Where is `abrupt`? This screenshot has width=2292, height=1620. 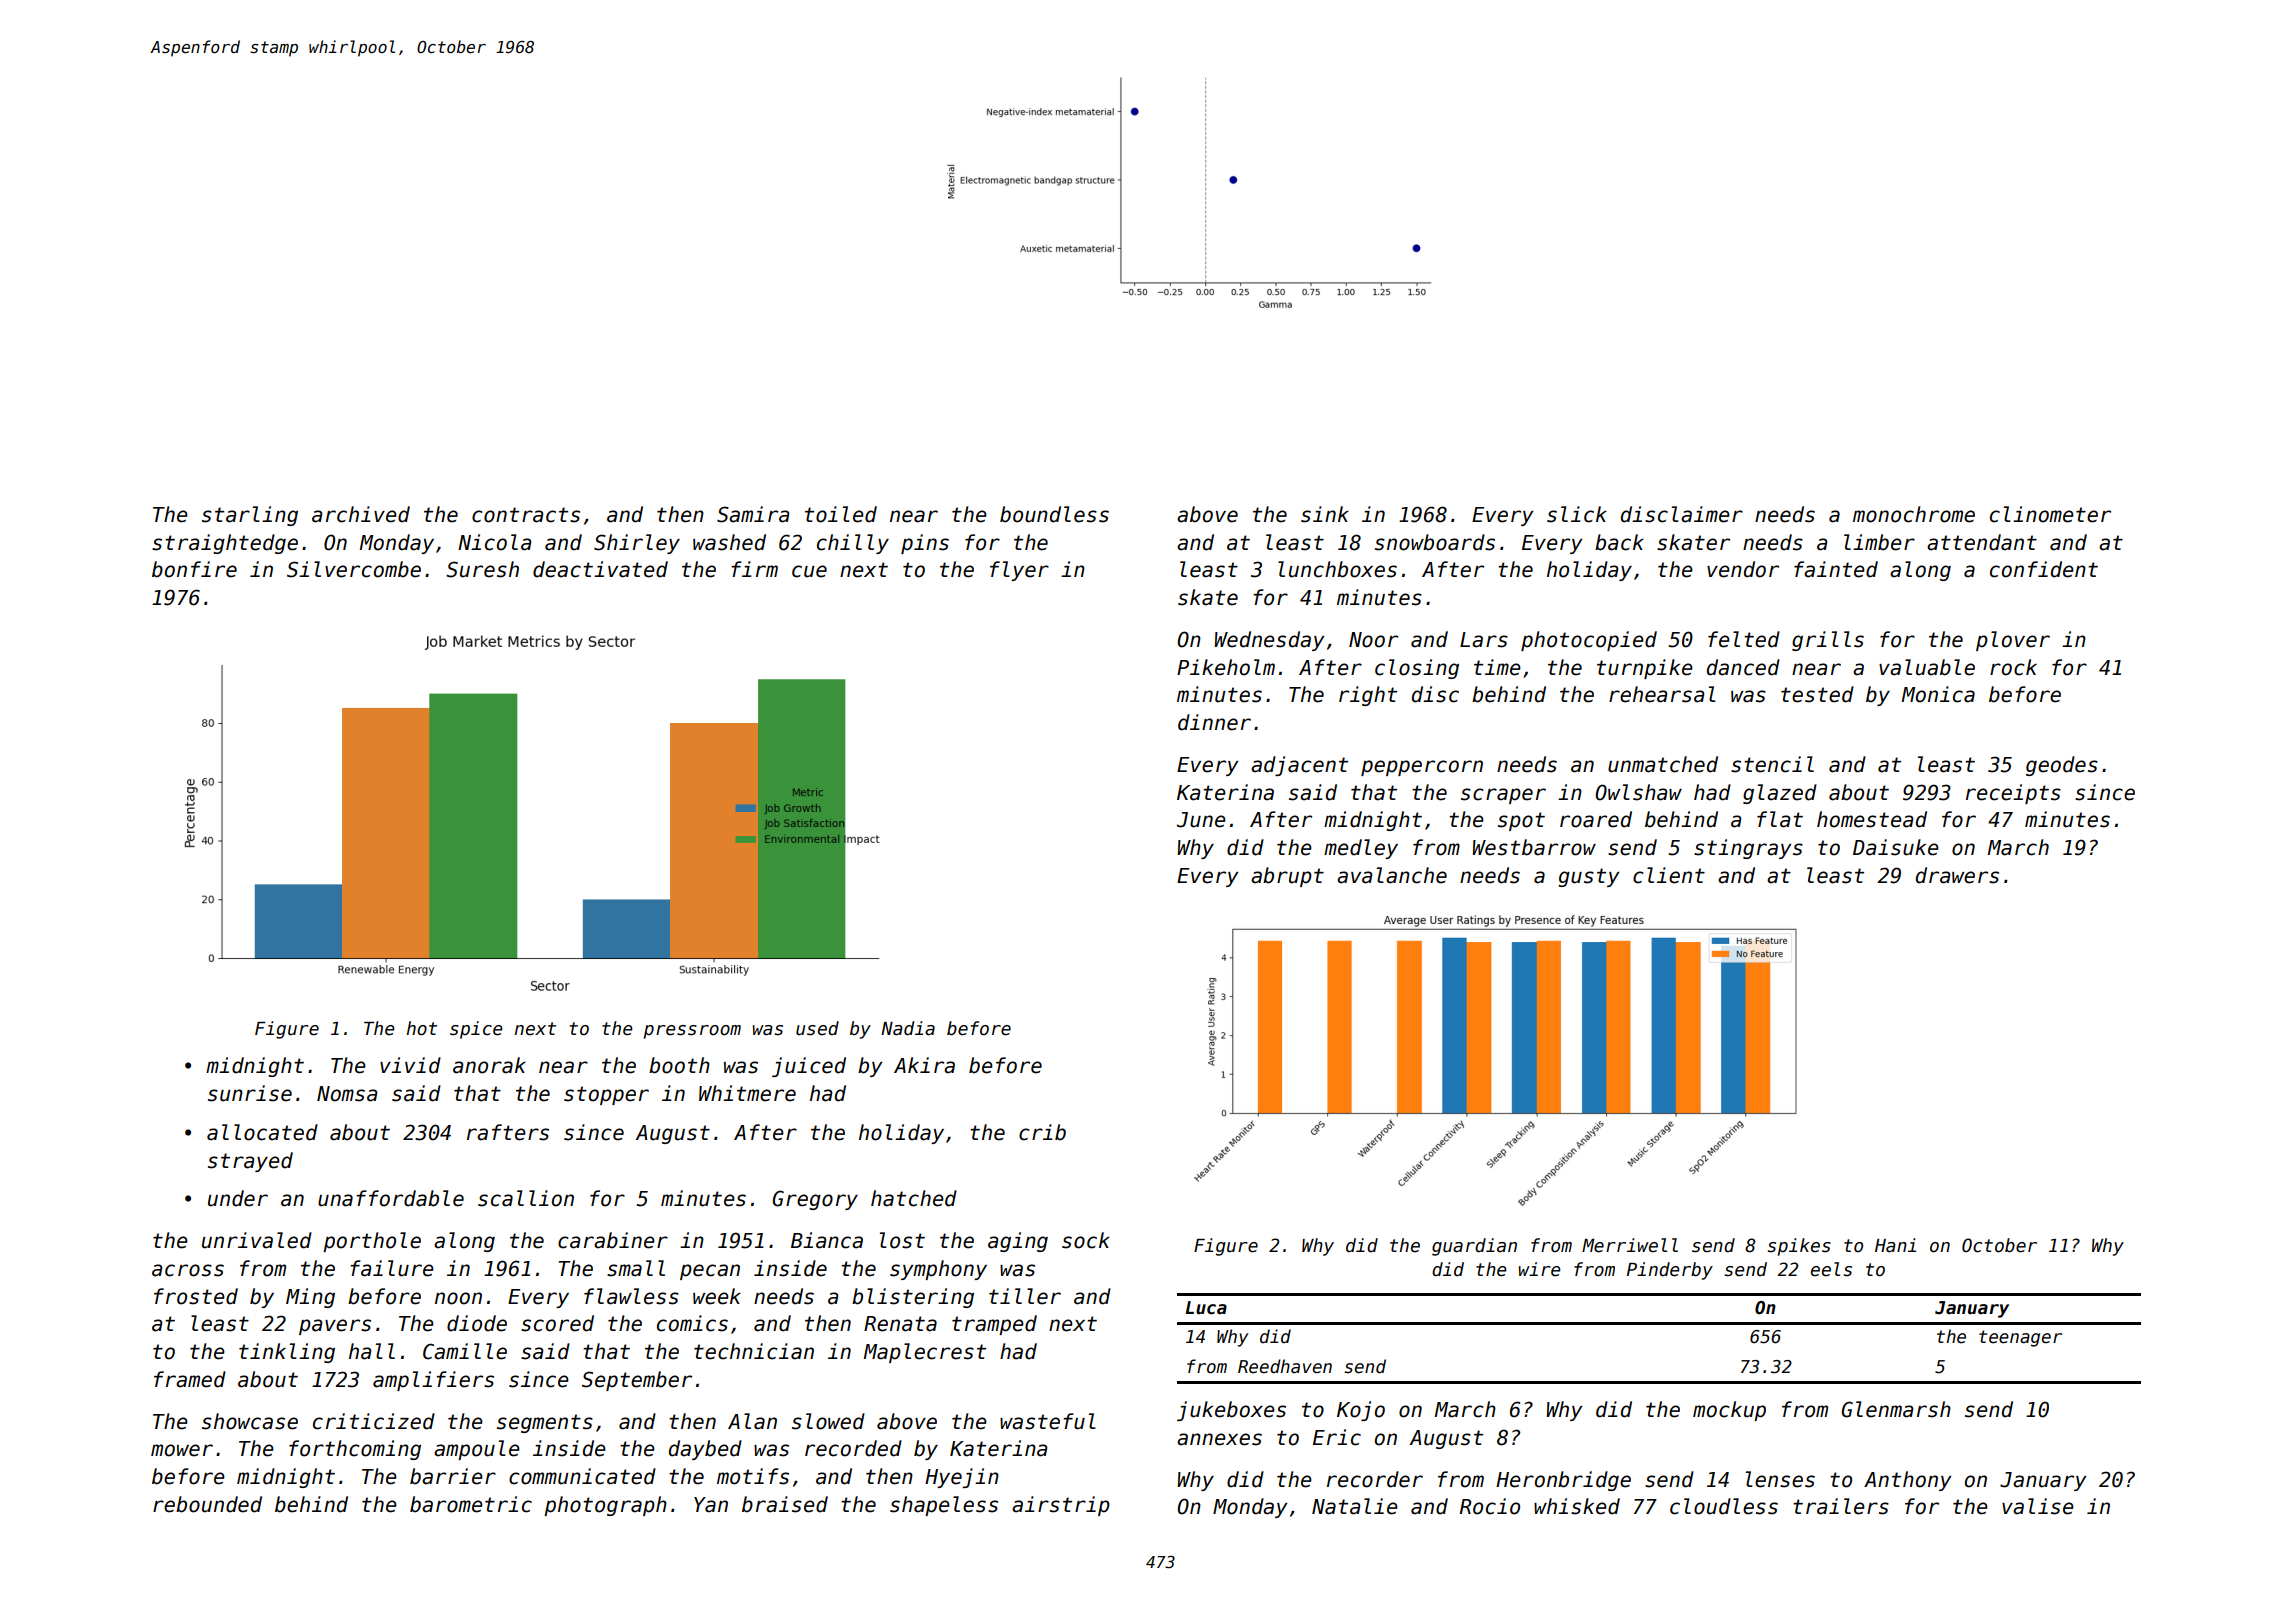 abrupt is located at coordinates (1287, 877).
